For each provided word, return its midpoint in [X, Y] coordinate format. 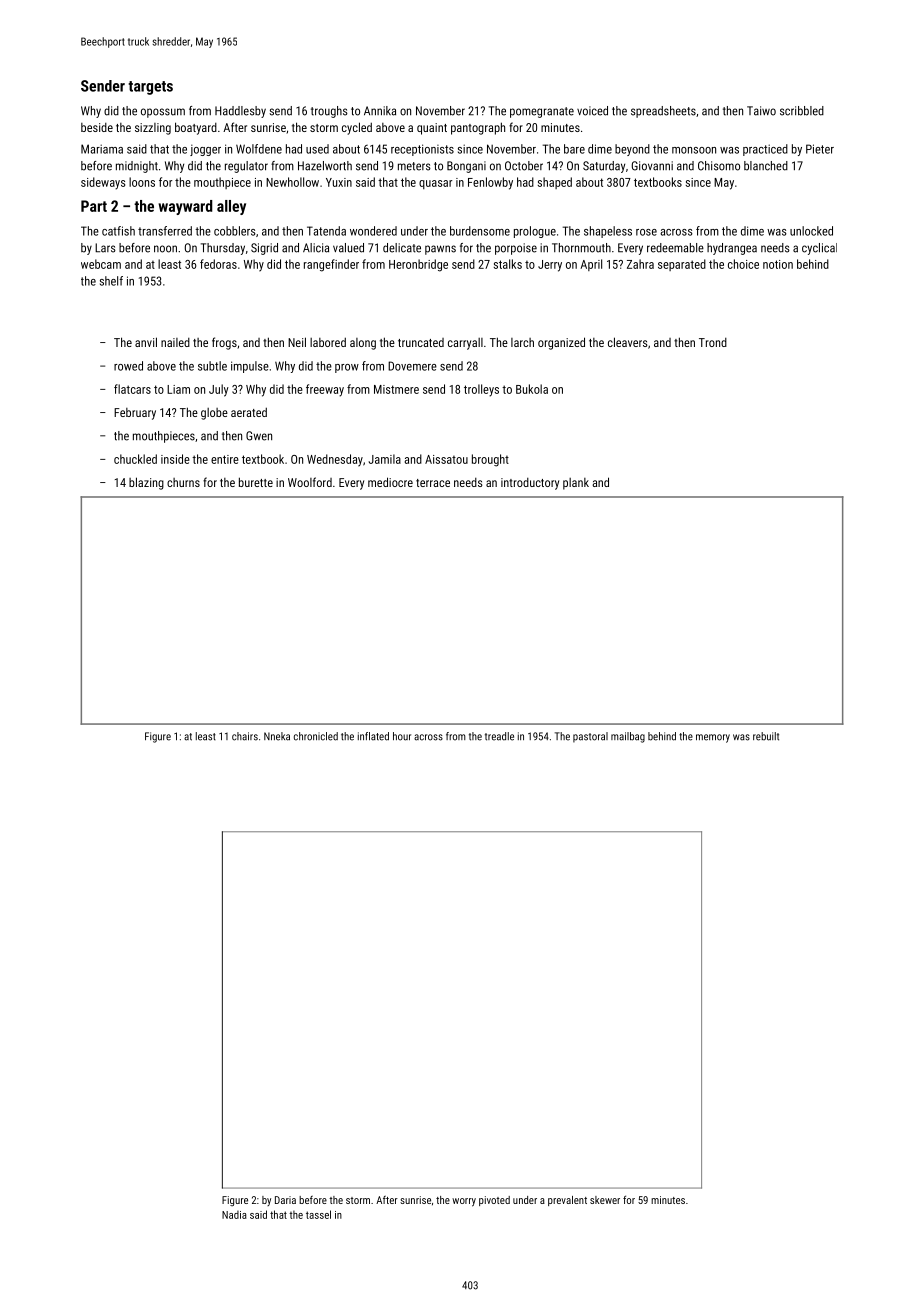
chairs [245, 736]
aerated [249, 412]
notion [778, 264]
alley [231, 207]
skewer [605, 1200]
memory [713, 738]
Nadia [234, 1215]
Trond [713, 342]
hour [402, 736]
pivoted [494, 1201]
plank [576, 484]
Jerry [550, 266]
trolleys [481, 390]
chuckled [135, 459]
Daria [285, 1200]
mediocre [390, 482]
